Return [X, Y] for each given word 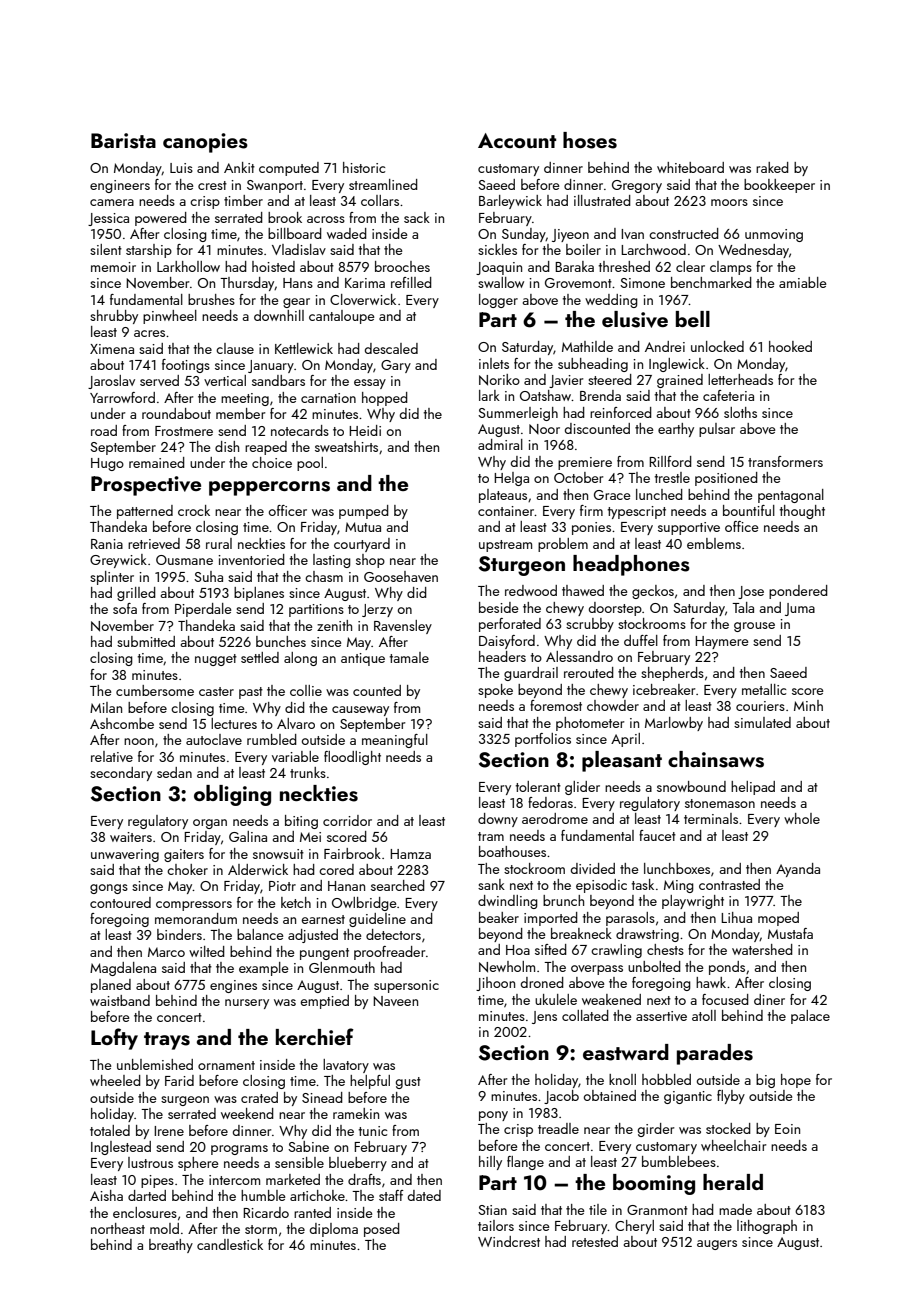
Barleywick [510, 202]
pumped [364, 512]
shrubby [114, 317]
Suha [208, 576]
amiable [803, 282]
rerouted [589, 672]
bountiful [749, 510]
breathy [171, 1246]
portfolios [543, 740]
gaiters [184, 855]
